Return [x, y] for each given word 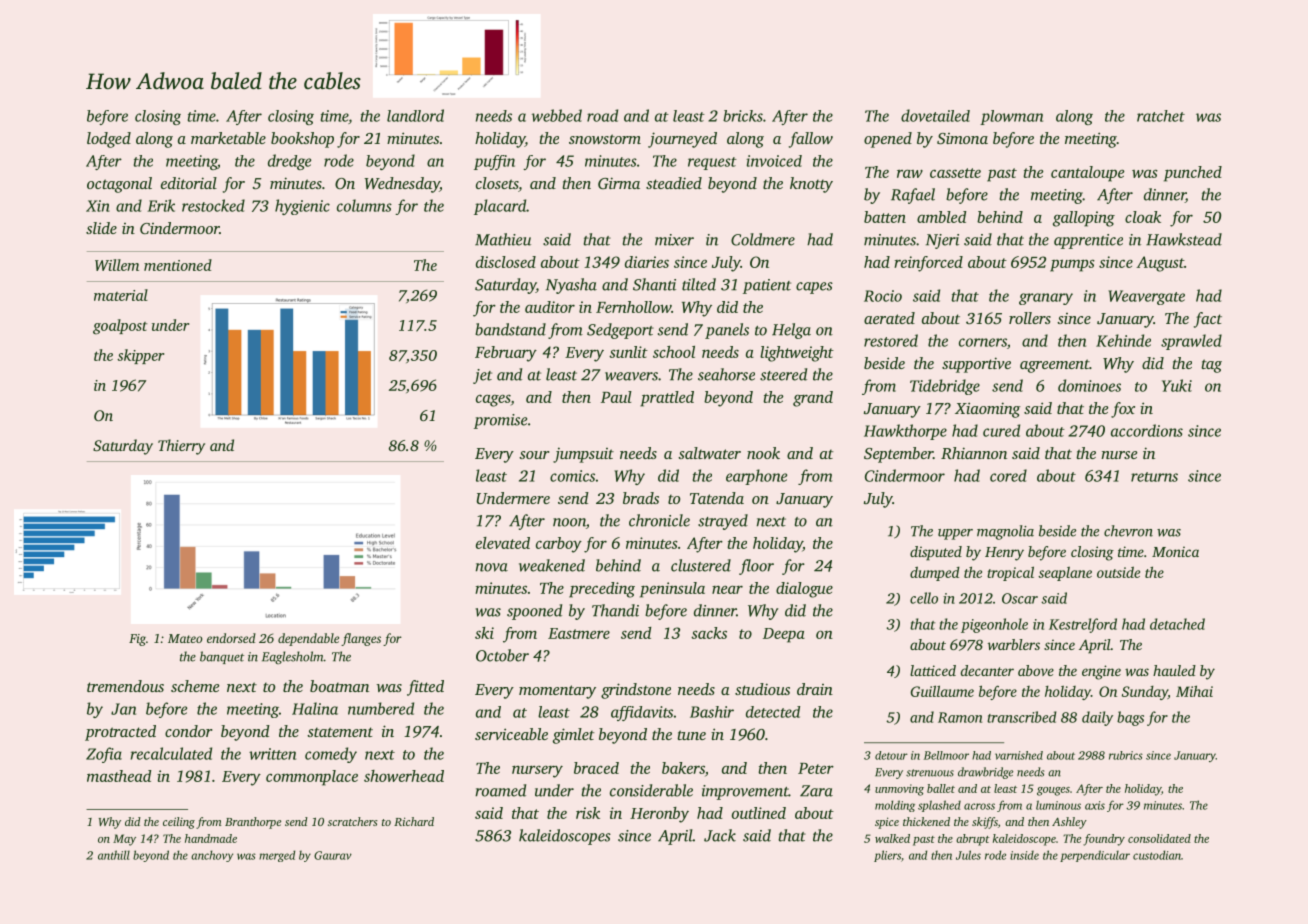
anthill [114, 855]
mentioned [178, 265]
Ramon [960, 717]
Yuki [1177, 385]
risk [588, 813]
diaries [647, 262]
